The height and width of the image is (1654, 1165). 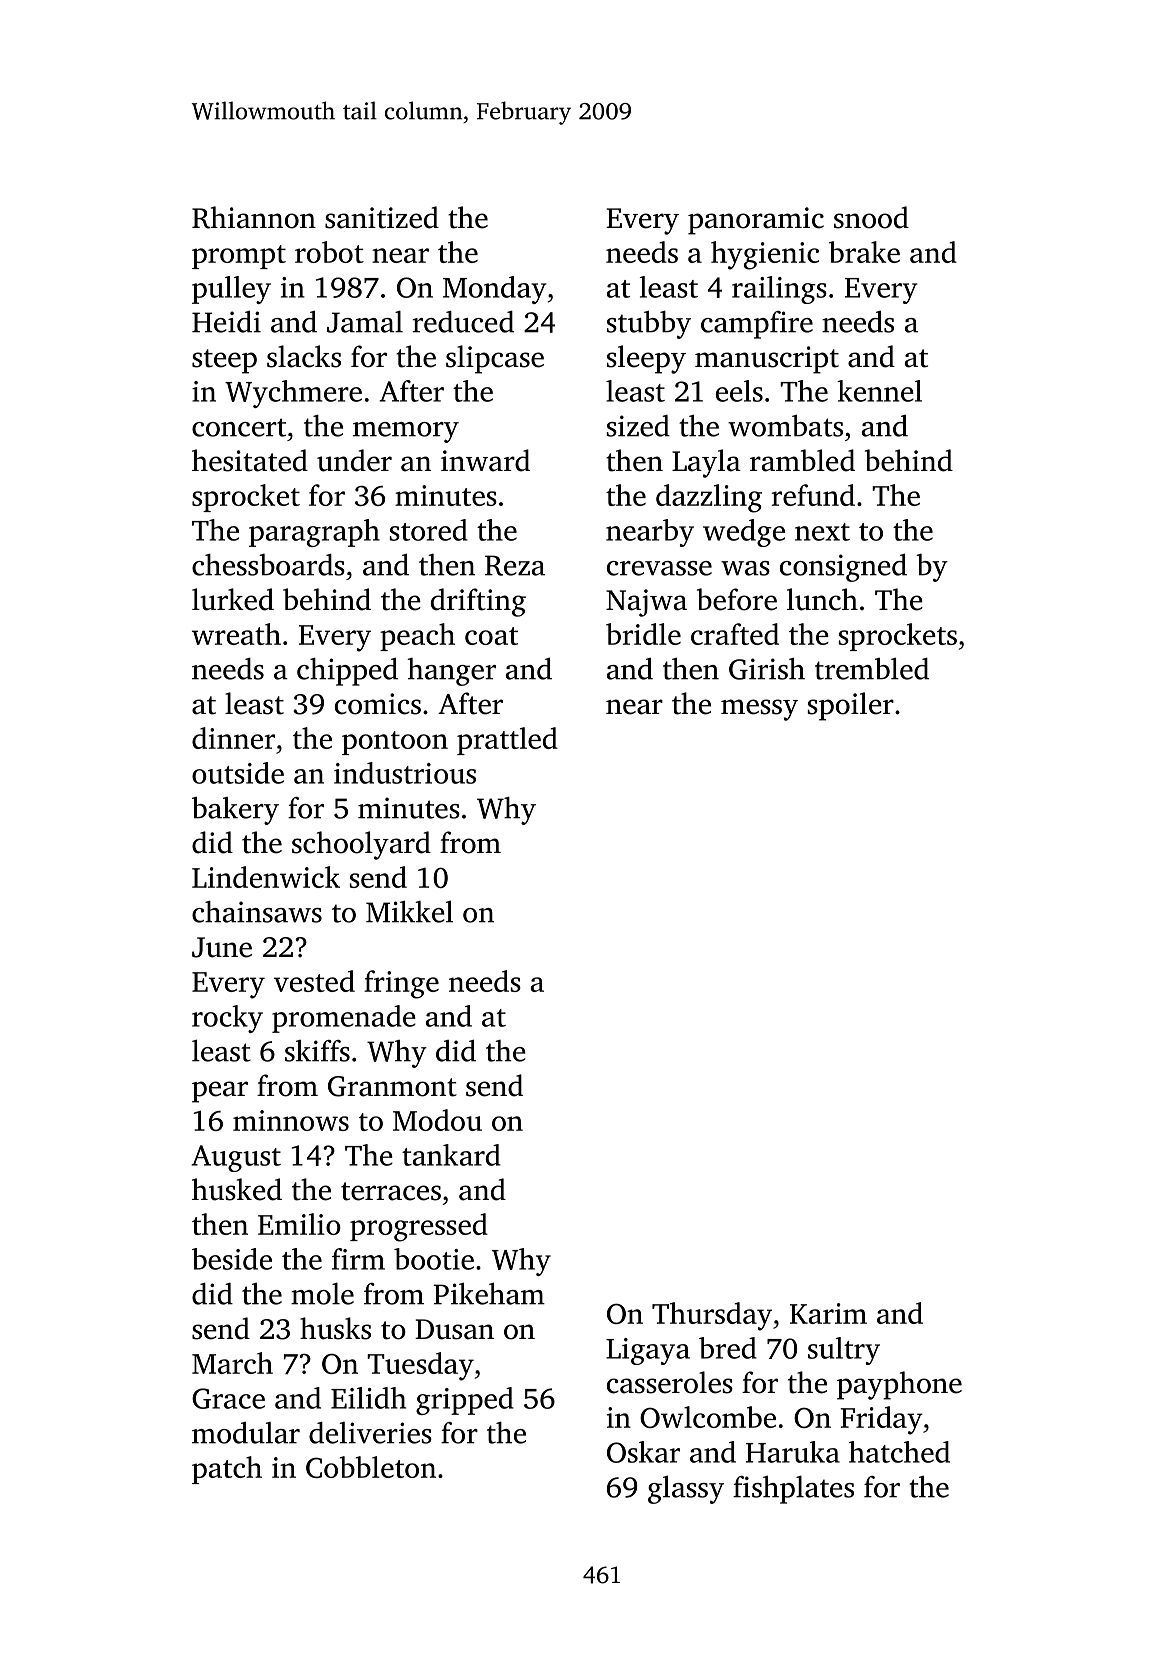 What do you see at coordinates (871, 217) in the image?
I see `snood` at bounding box center [871, 217].
